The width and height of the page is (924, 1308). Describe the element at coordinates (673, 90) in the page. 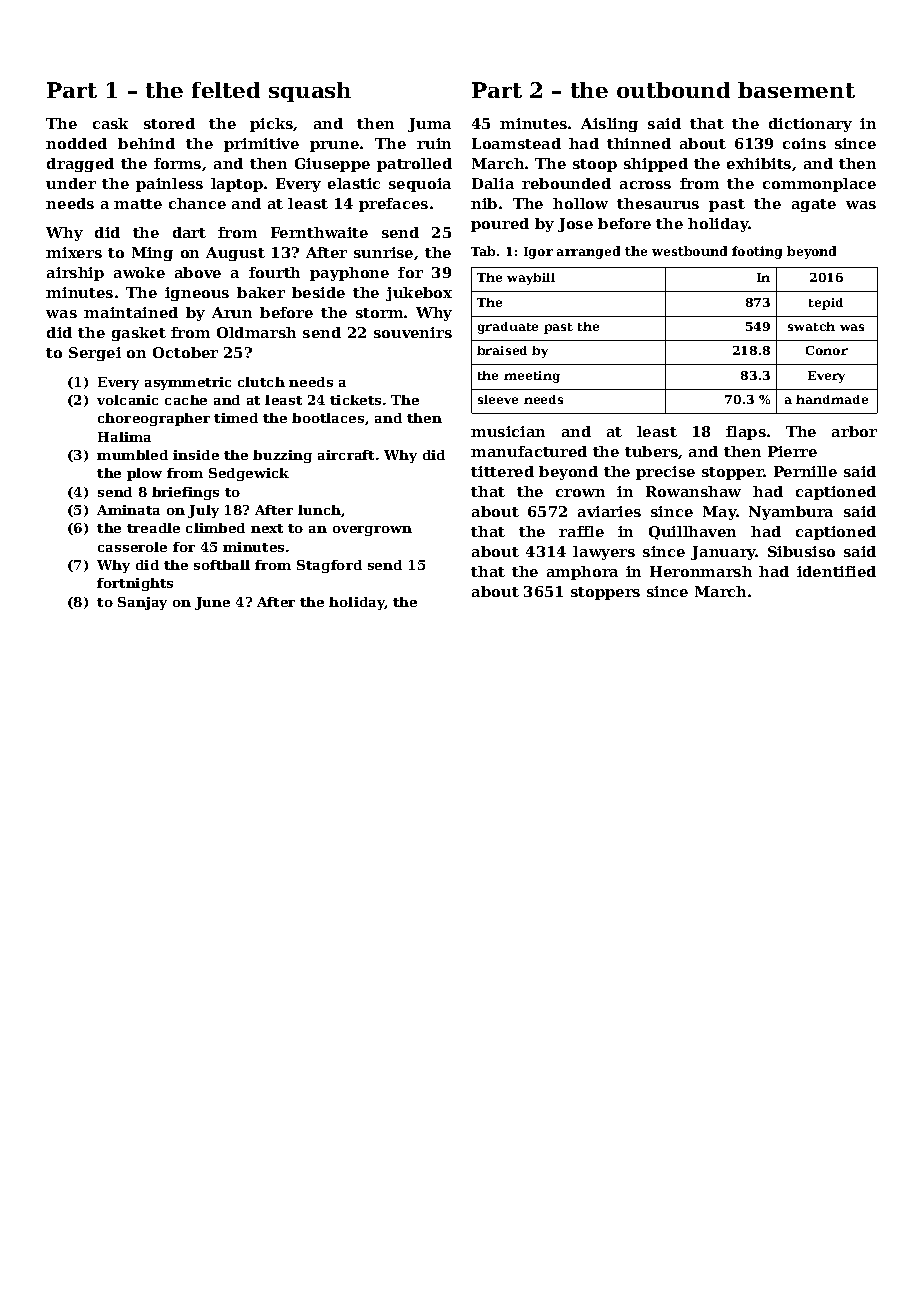

I see `outbound` at that location.
